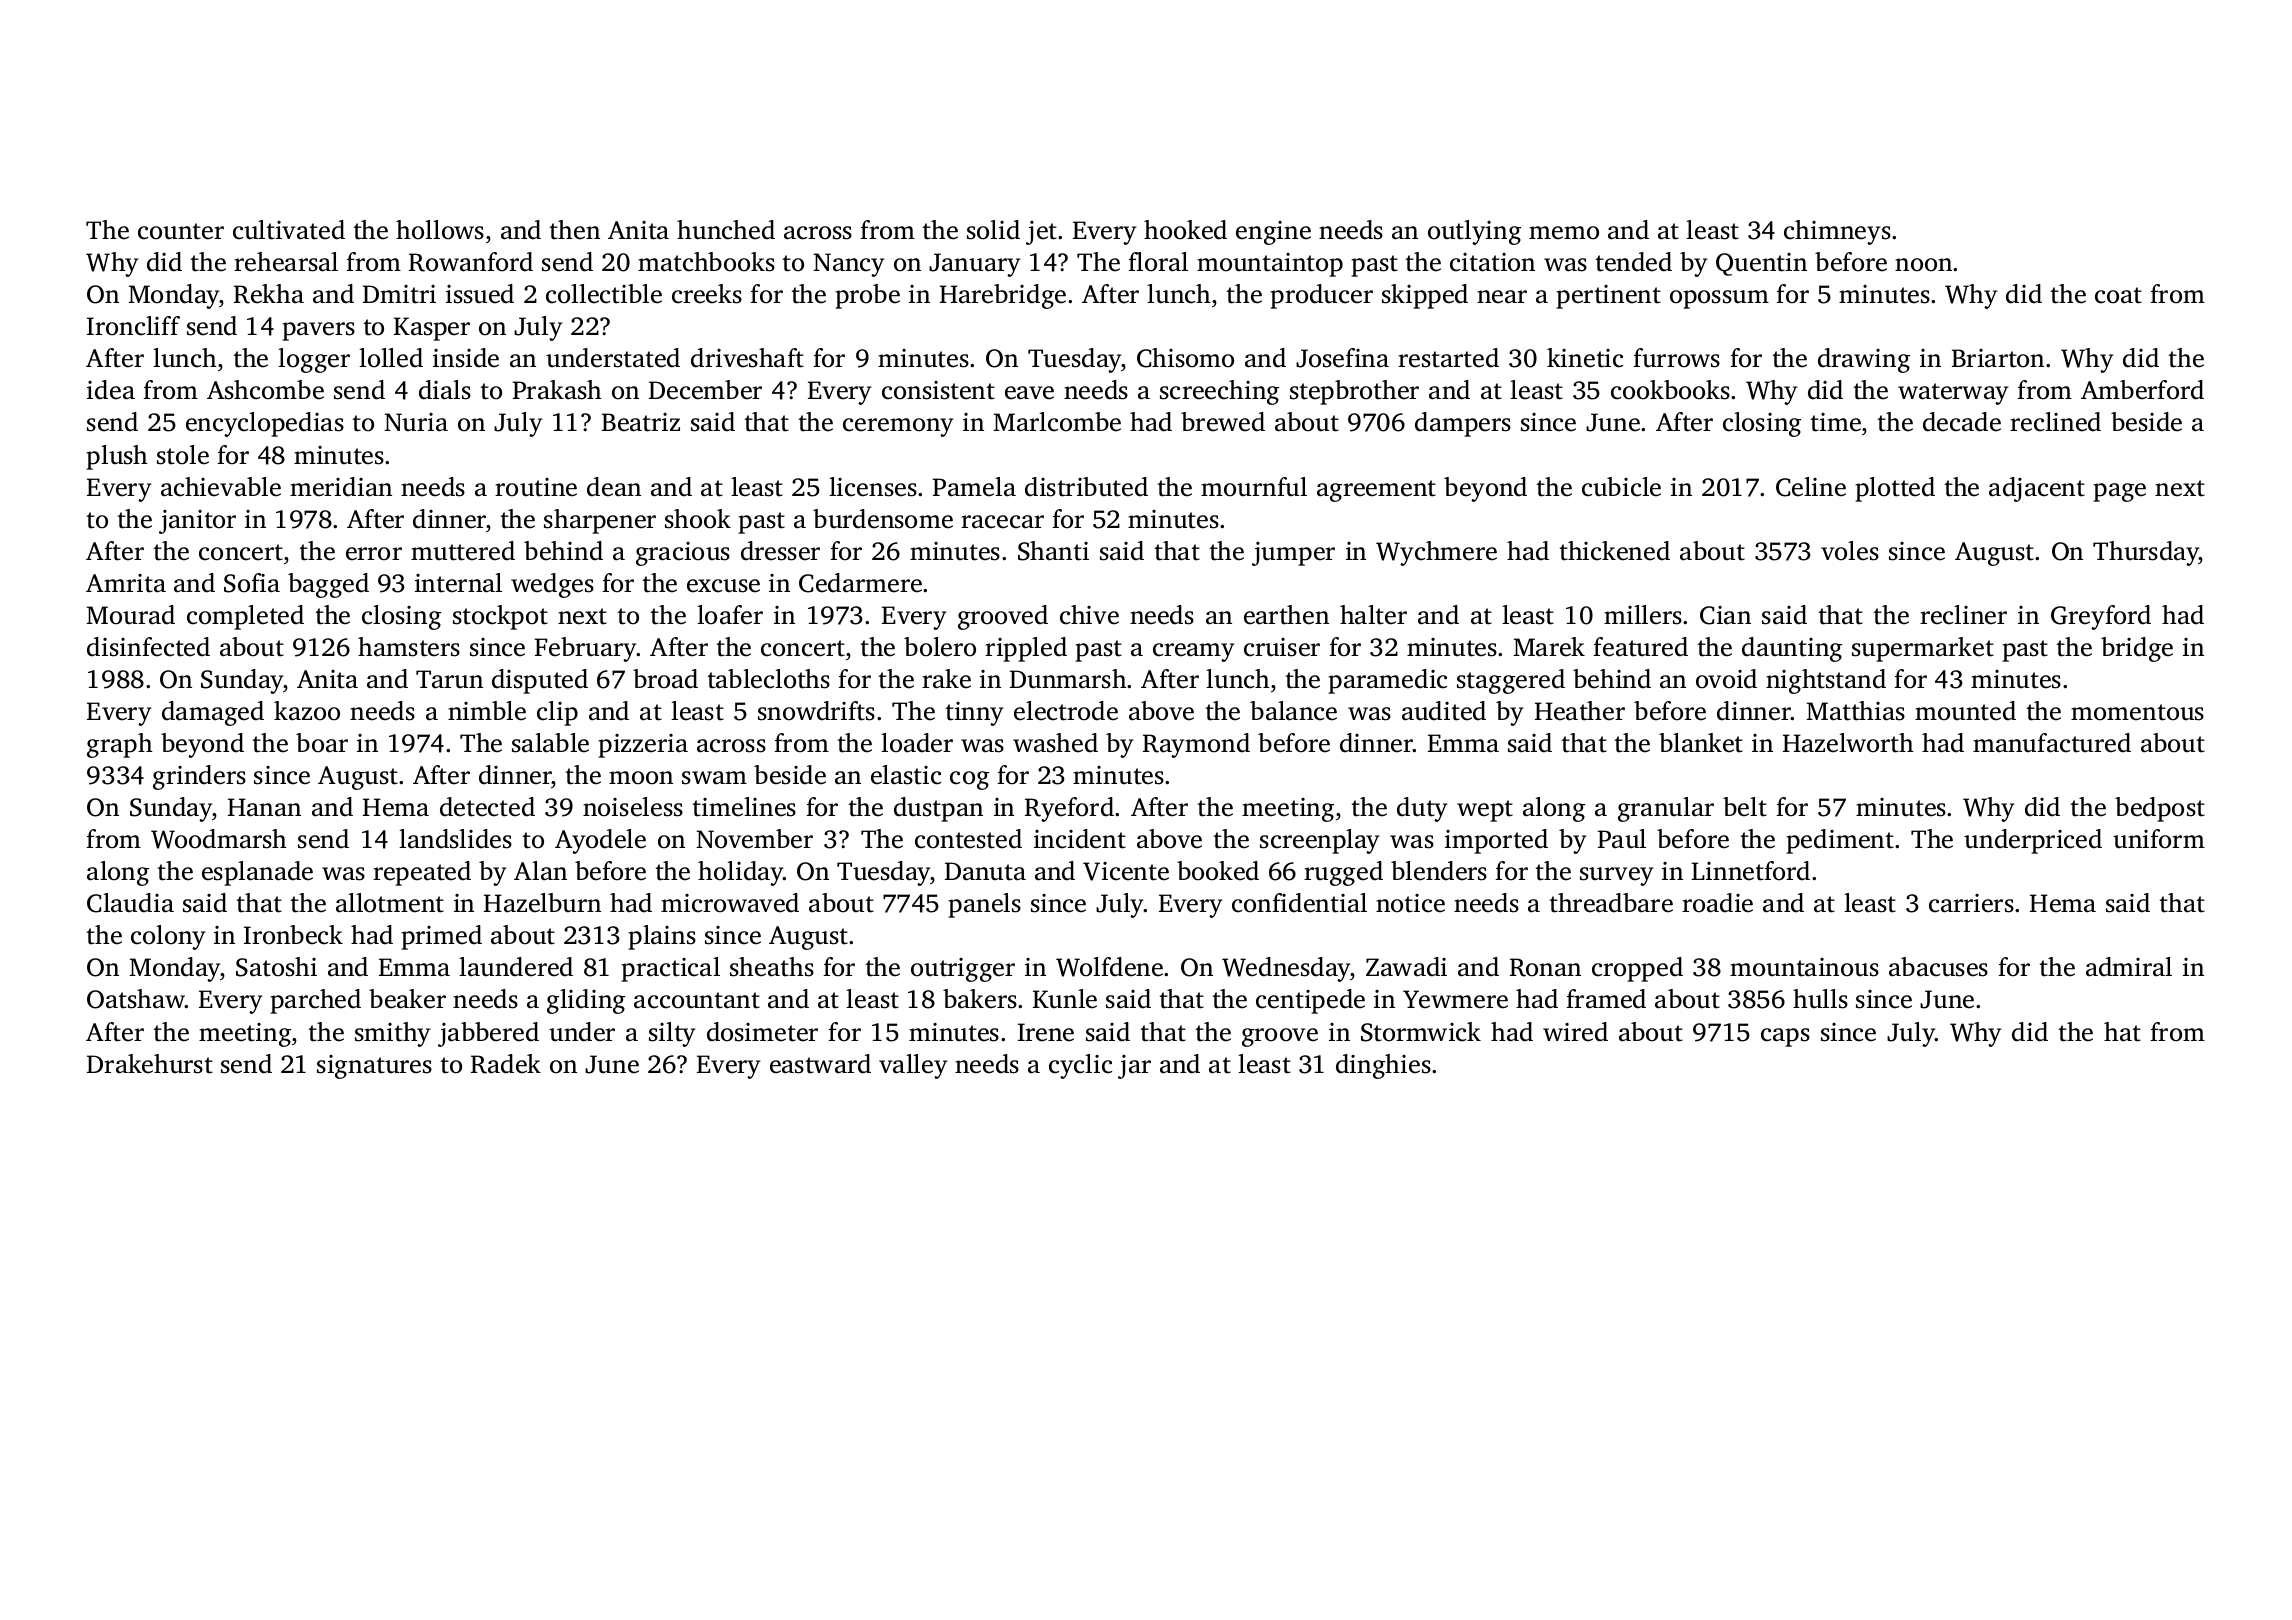  Describe the element at coordinates (2137, 712) in the screenshot. I see `momentous` at that location.
